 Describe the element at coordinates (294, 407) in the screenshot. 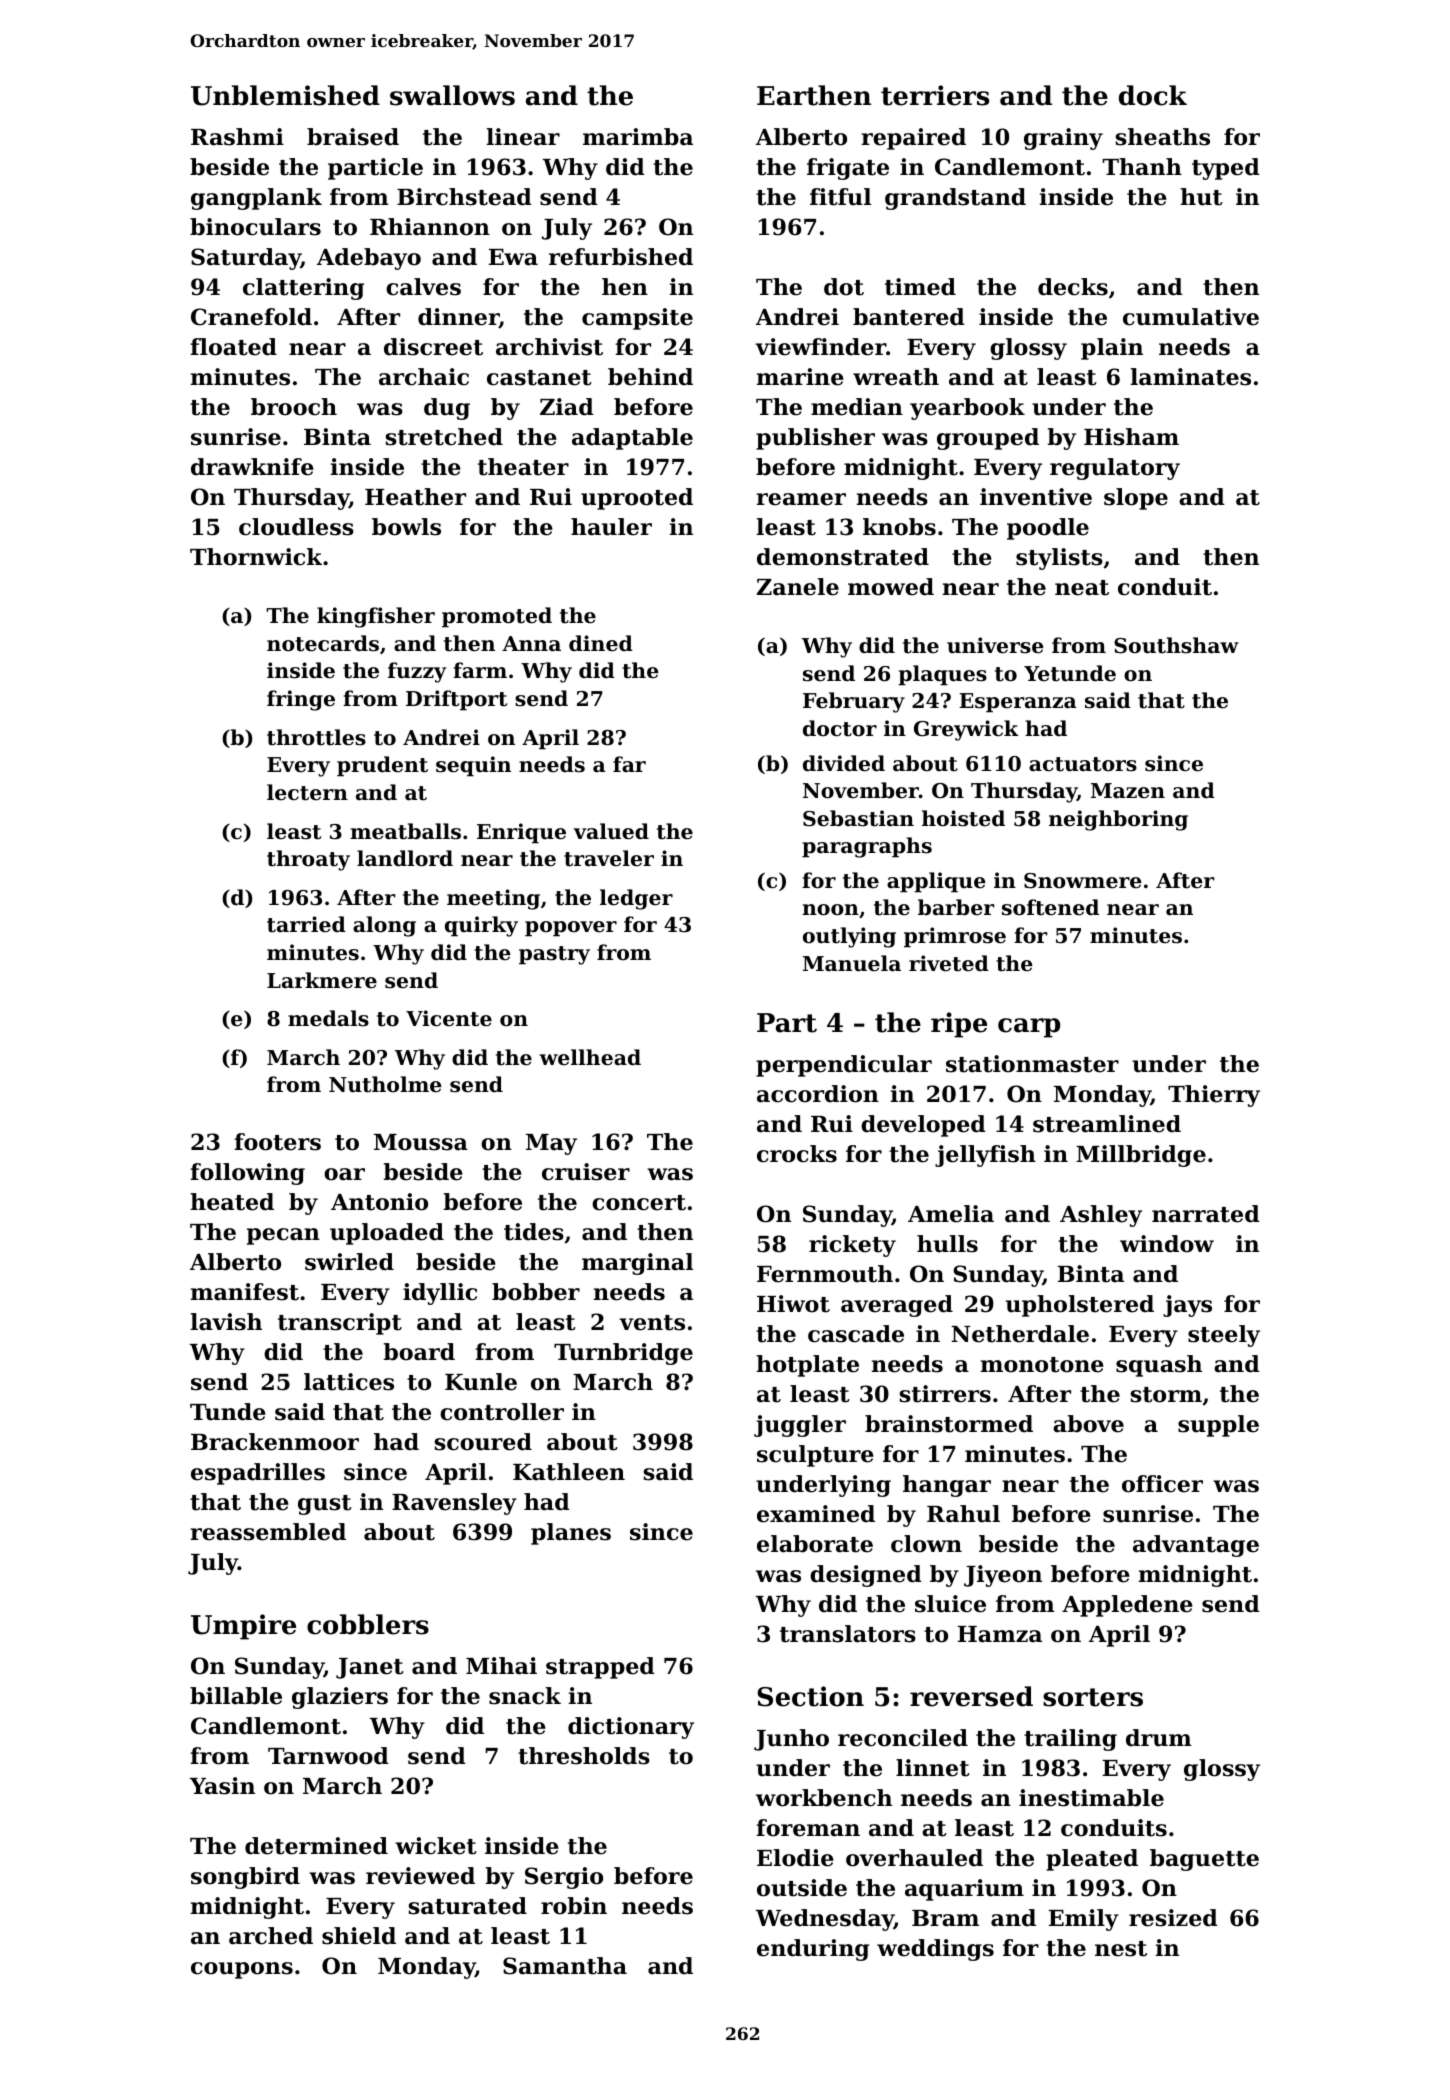

I see `brooch` at that location.
